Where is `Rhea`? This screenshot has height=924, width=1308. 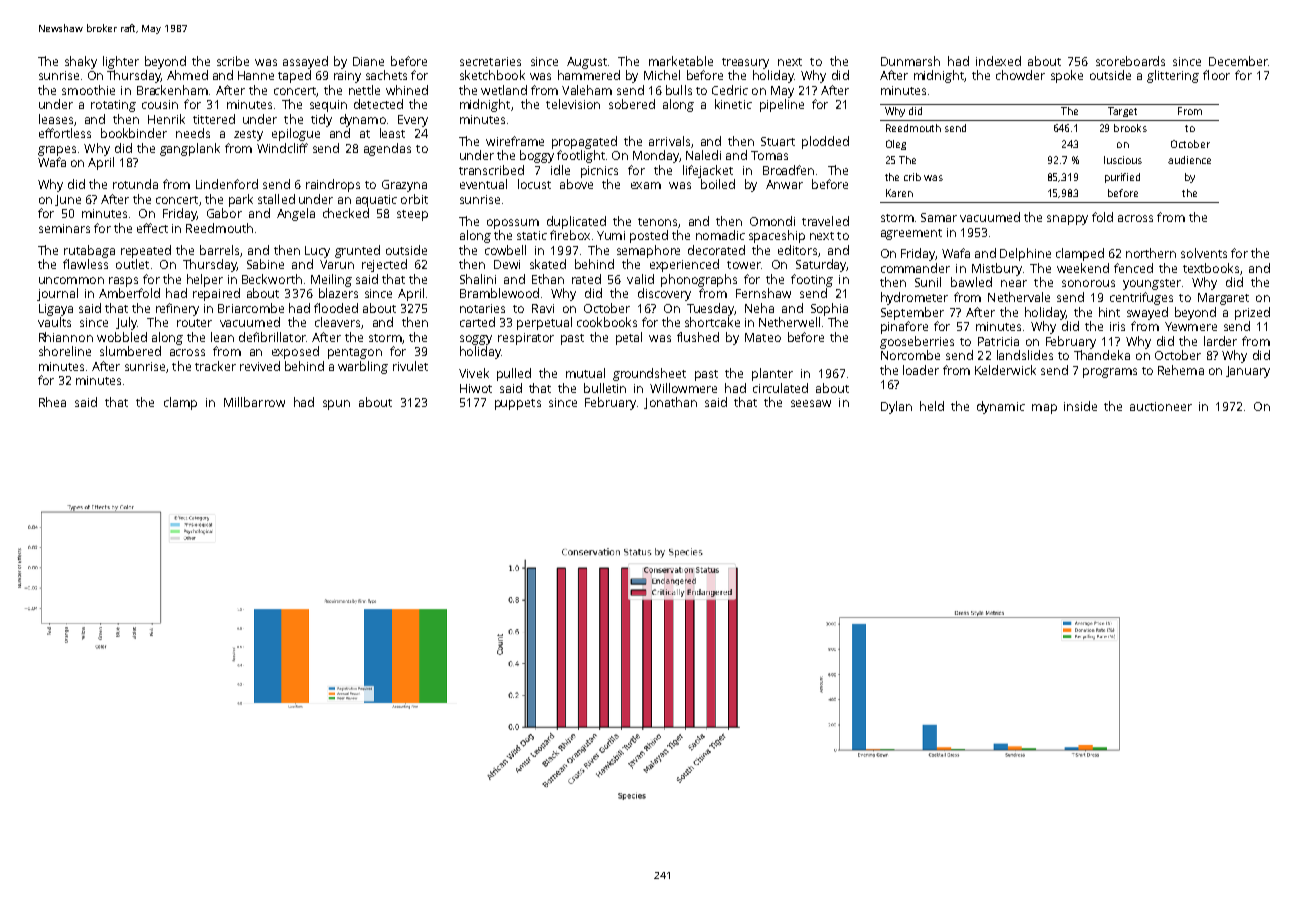
Rhea is located at coordinates (52, 402).
